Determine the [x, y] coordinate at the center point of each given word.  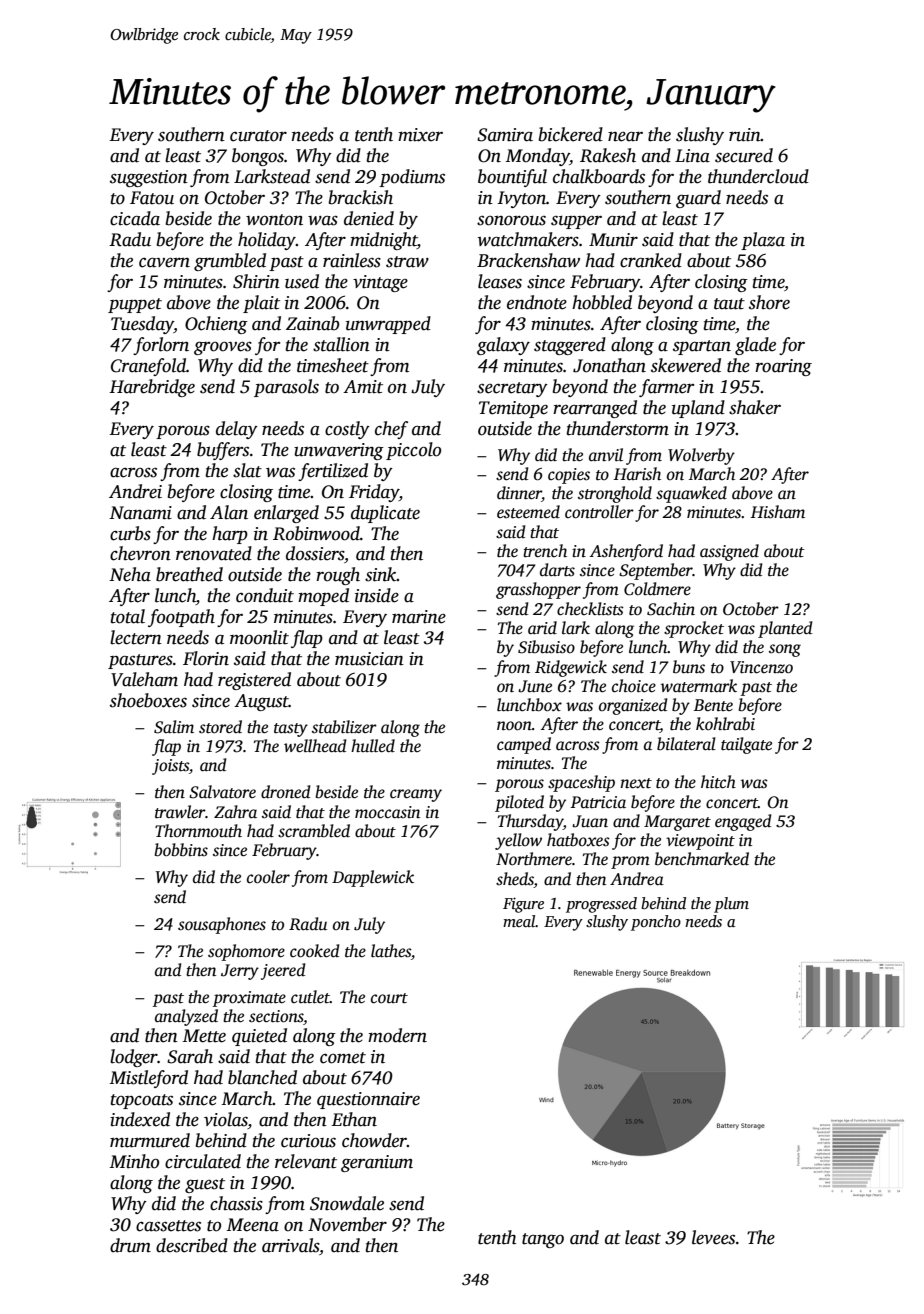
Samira [505, 135]
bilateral [686, 744]
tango [543, 1240]
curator [258, 136]
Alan [229, 512]
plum [731, 905]
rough [338, 576]
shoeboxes [148, 700]
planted [785, 629]
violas [226, 1120]
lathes [391, 951]
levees [713, 1237]
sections [276, 1016]
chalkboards [599, 176]
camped [524, 745]
